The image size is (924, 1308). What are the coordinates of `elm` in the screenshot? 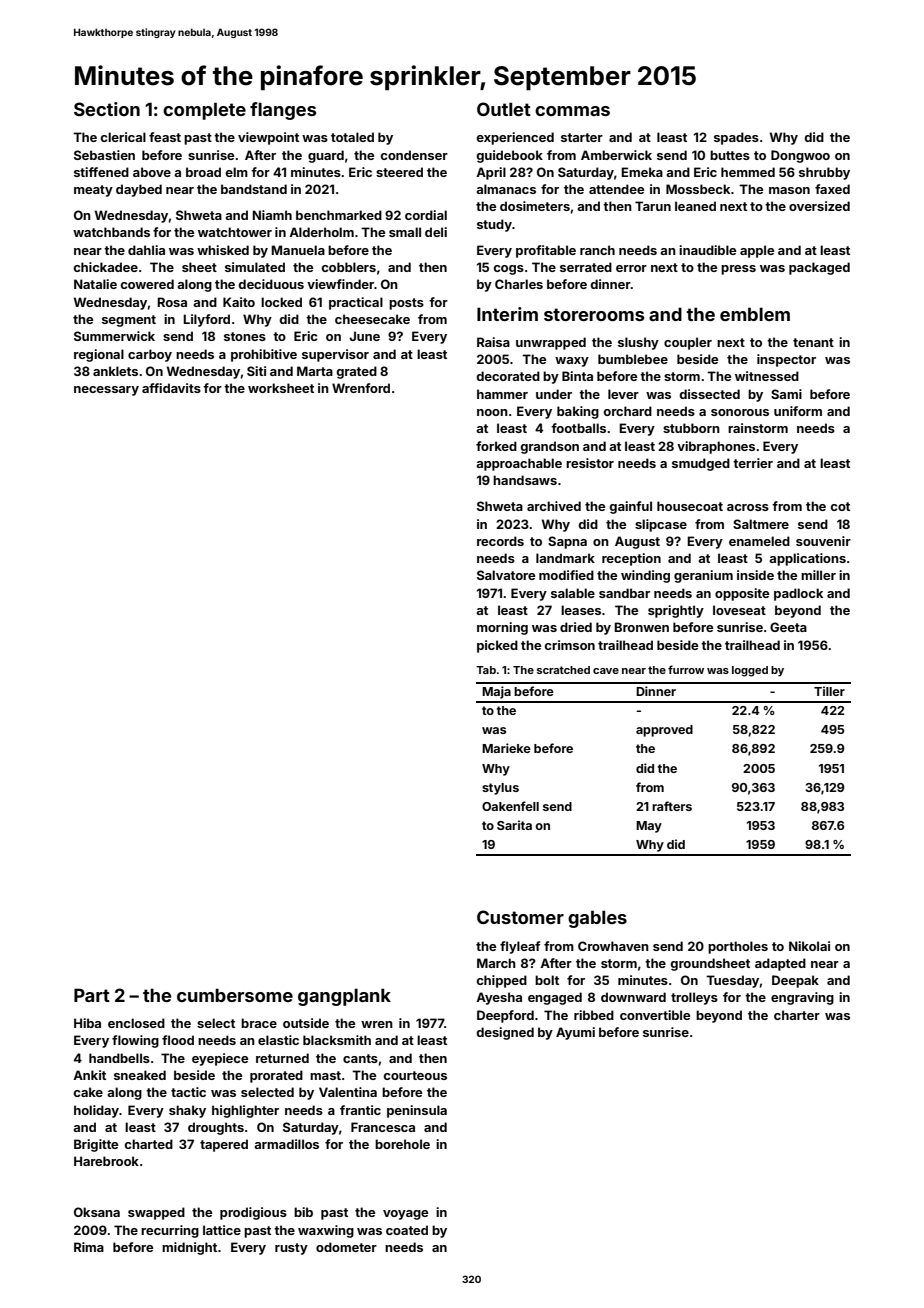 It's located at (236, 172).
